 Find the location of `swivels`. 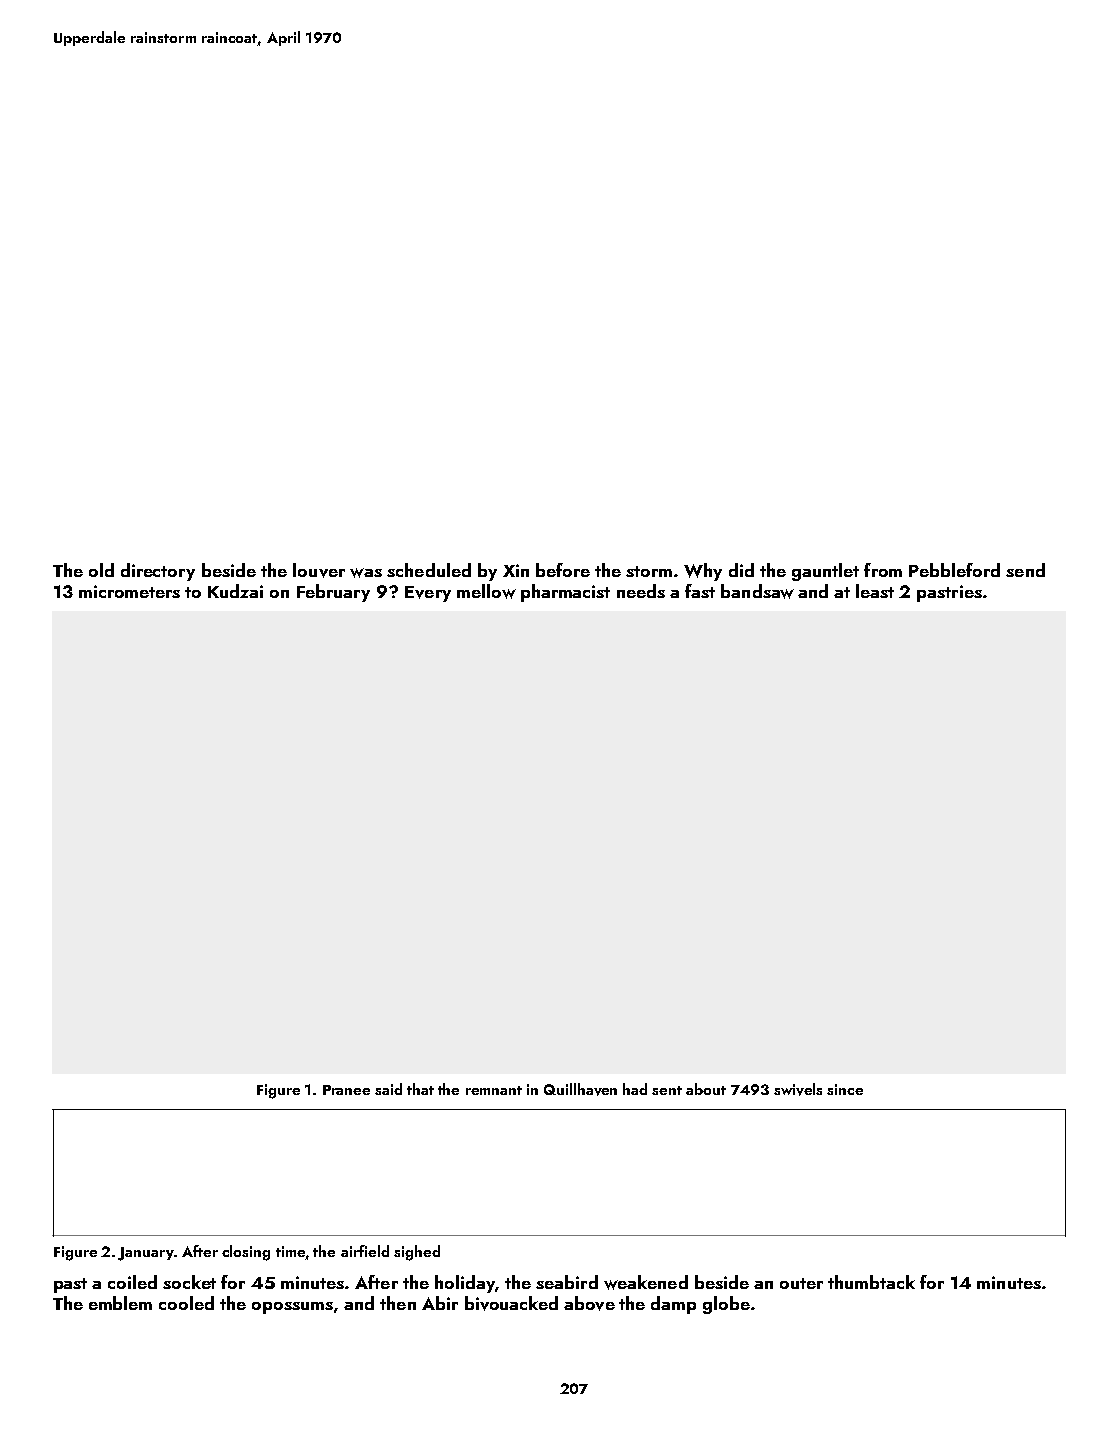

swivels is located at coordinates (798, 1089).
